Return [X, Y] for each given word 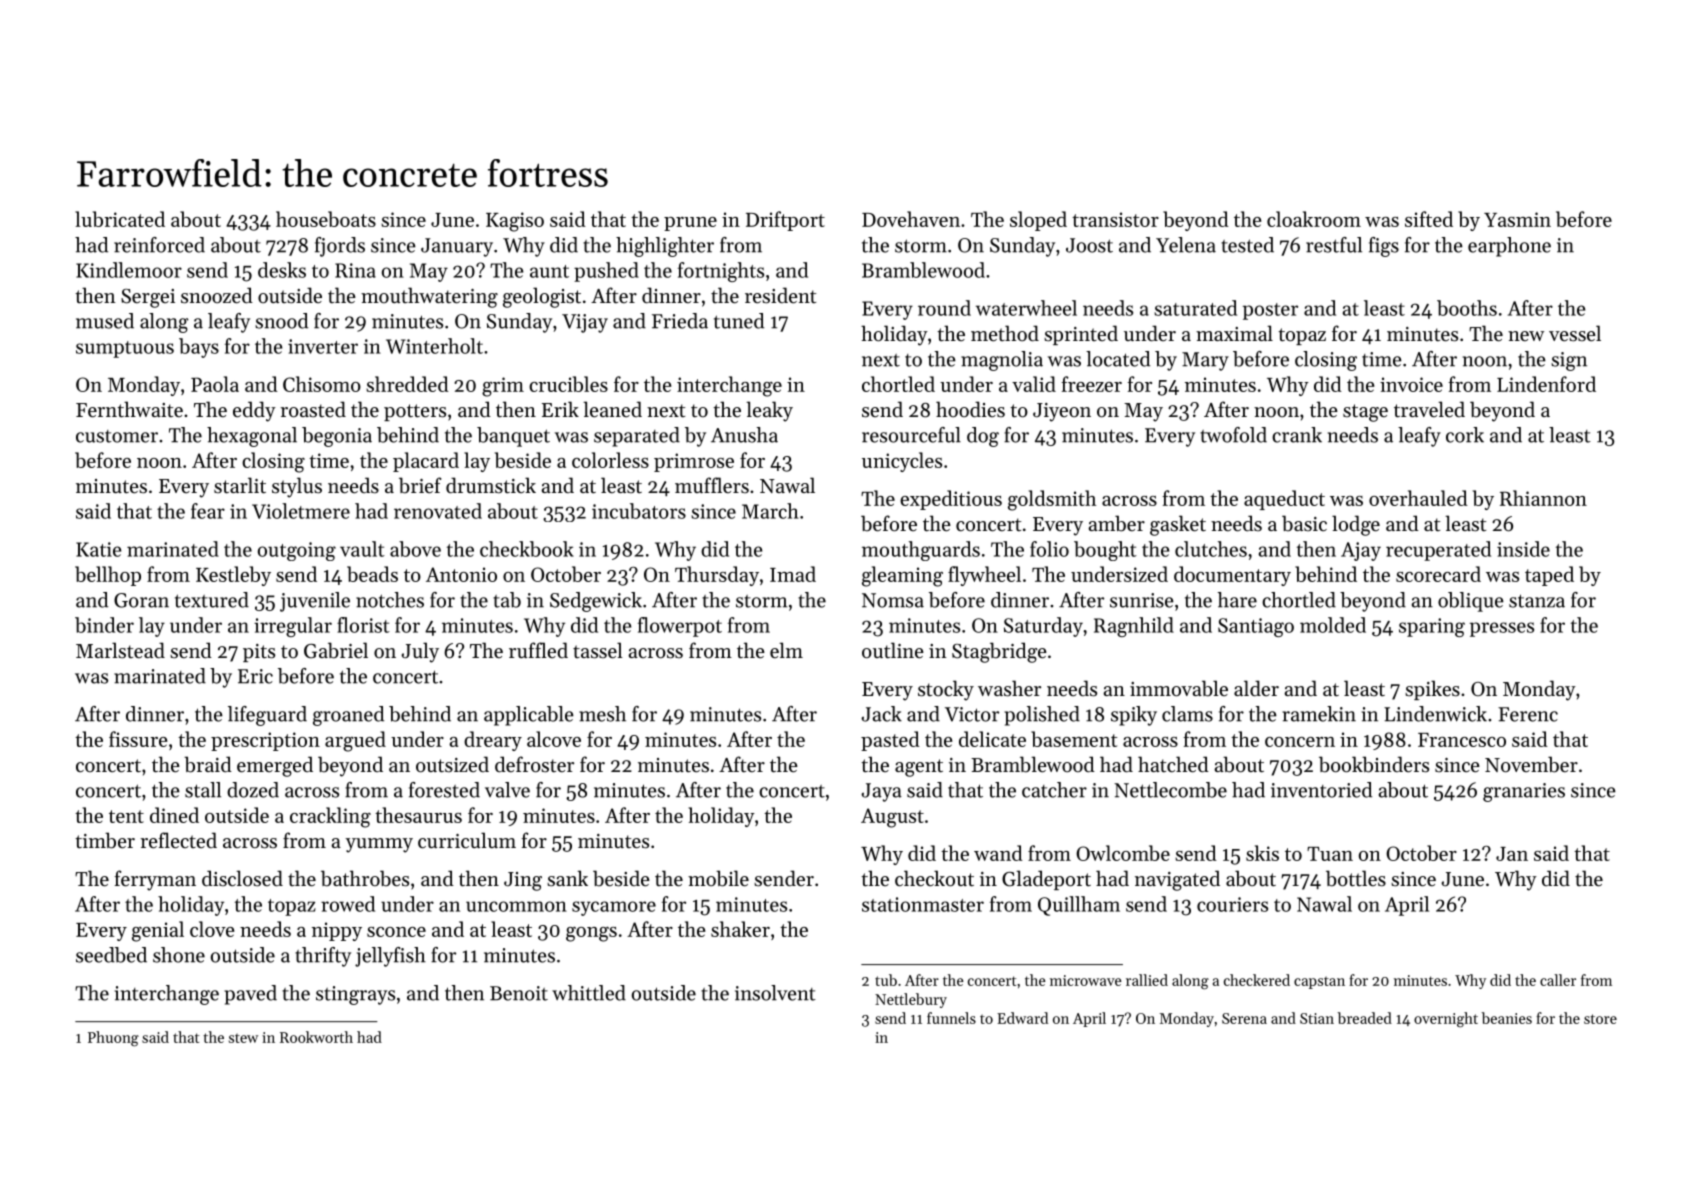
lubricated [120, 219]
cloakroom [1314, 219]
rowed [348, 904]
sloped [1038, 221]
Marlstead [120, 650]
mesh [602, 714]
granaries [1524, 792]
